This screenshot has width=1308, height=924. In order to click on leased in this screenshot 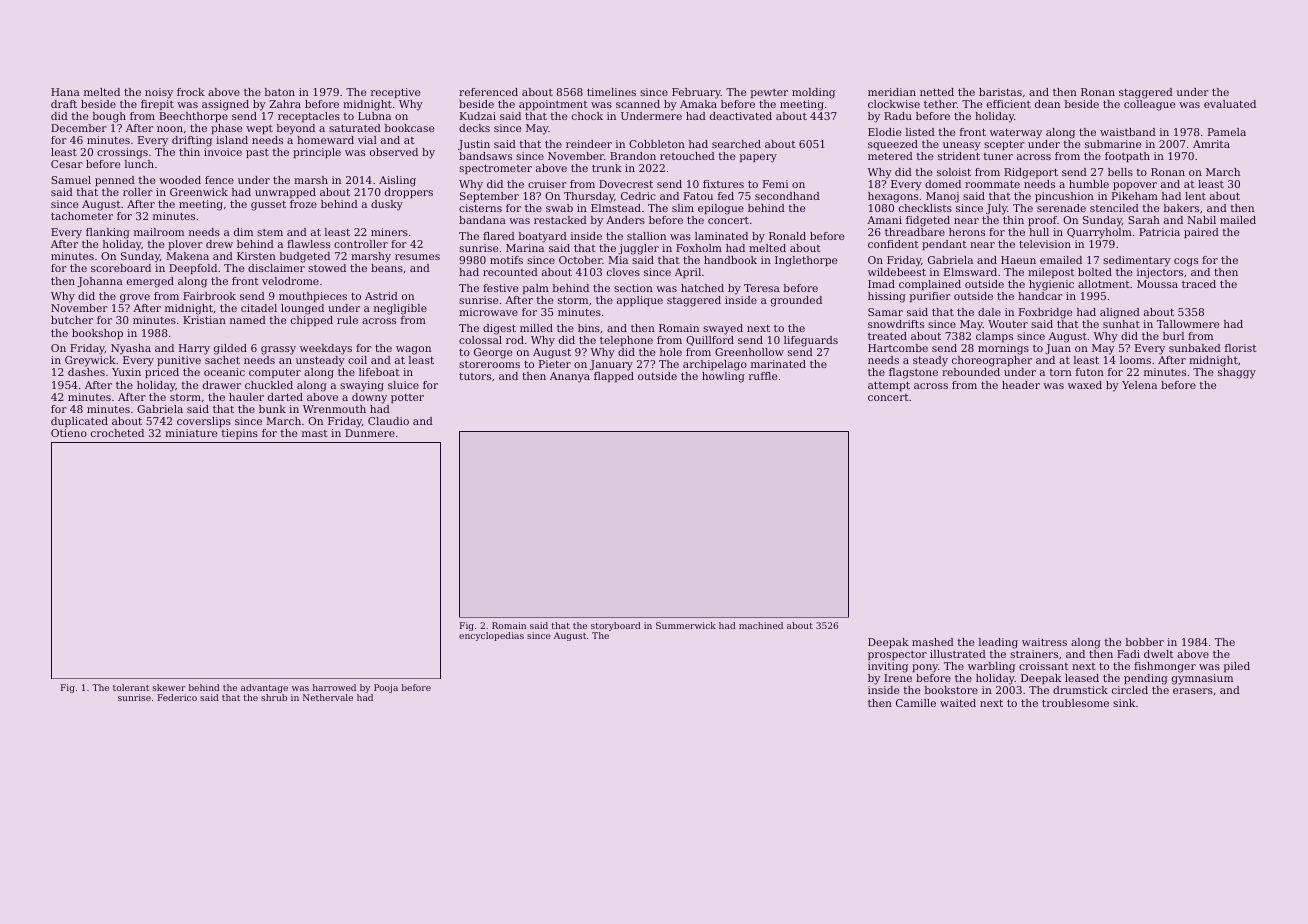, I will do `click(1082, 678)`.
